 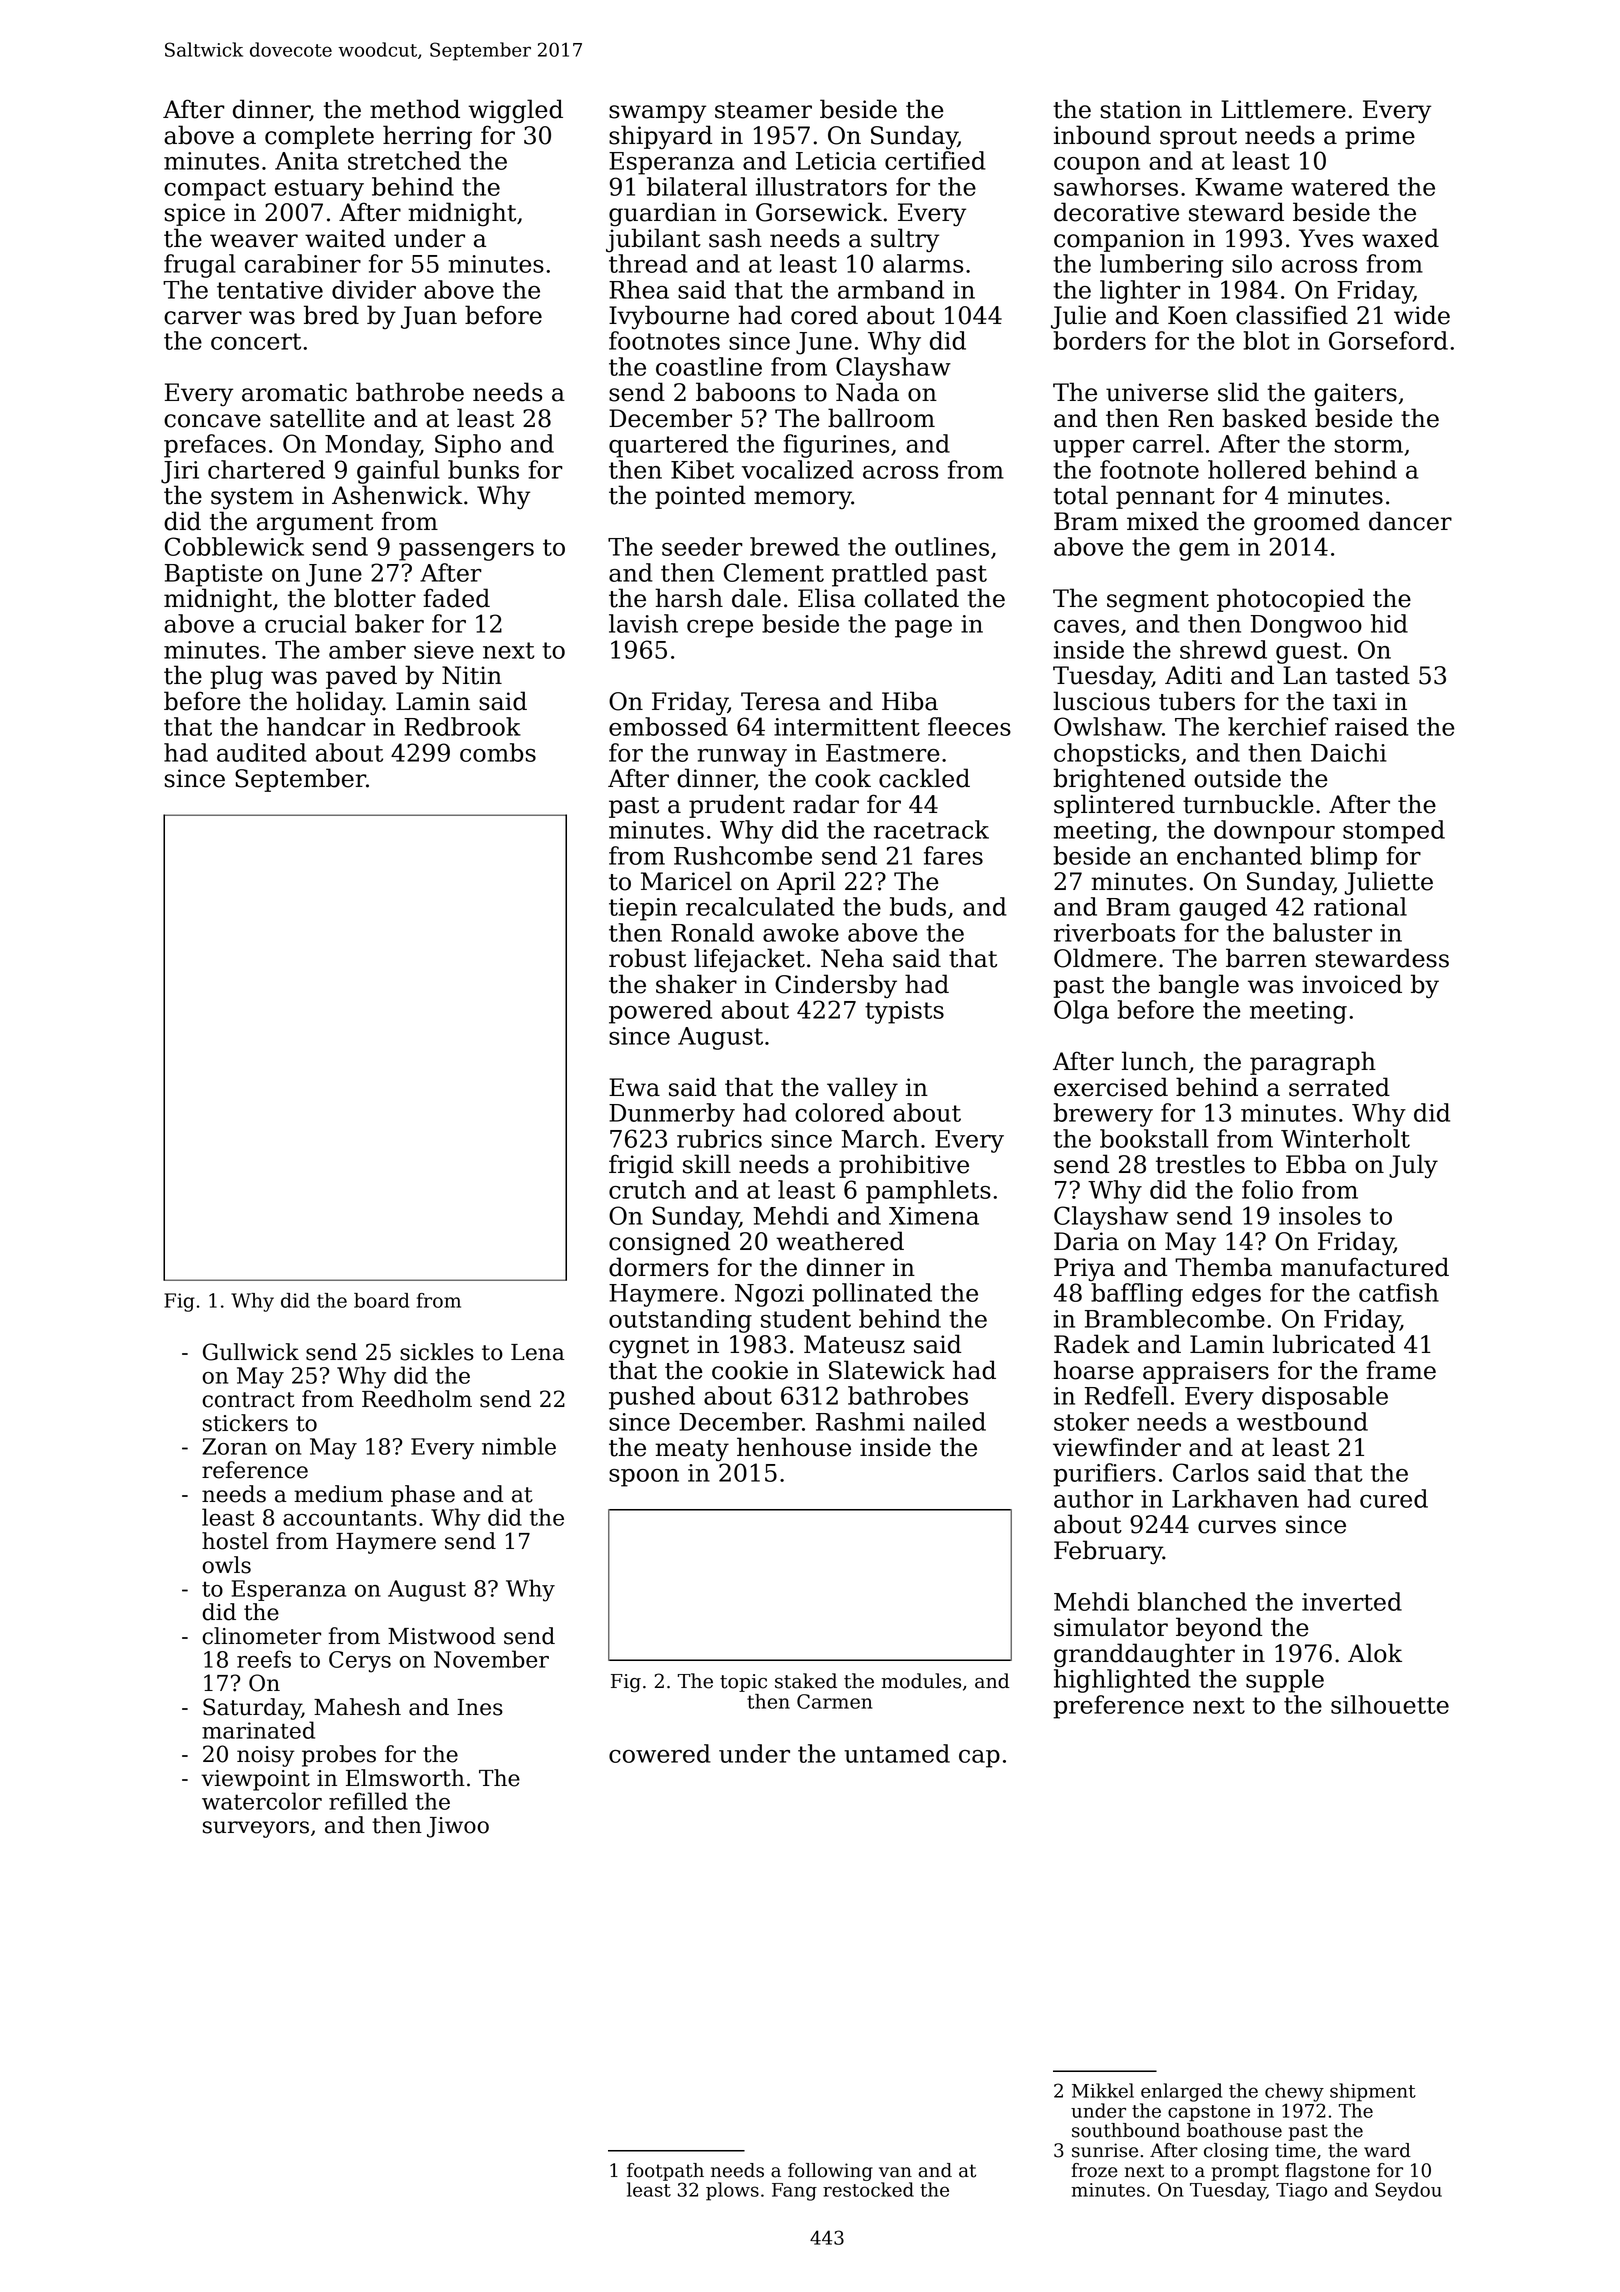 I want to click on Gullwick, so click(x=251, y=1352).
